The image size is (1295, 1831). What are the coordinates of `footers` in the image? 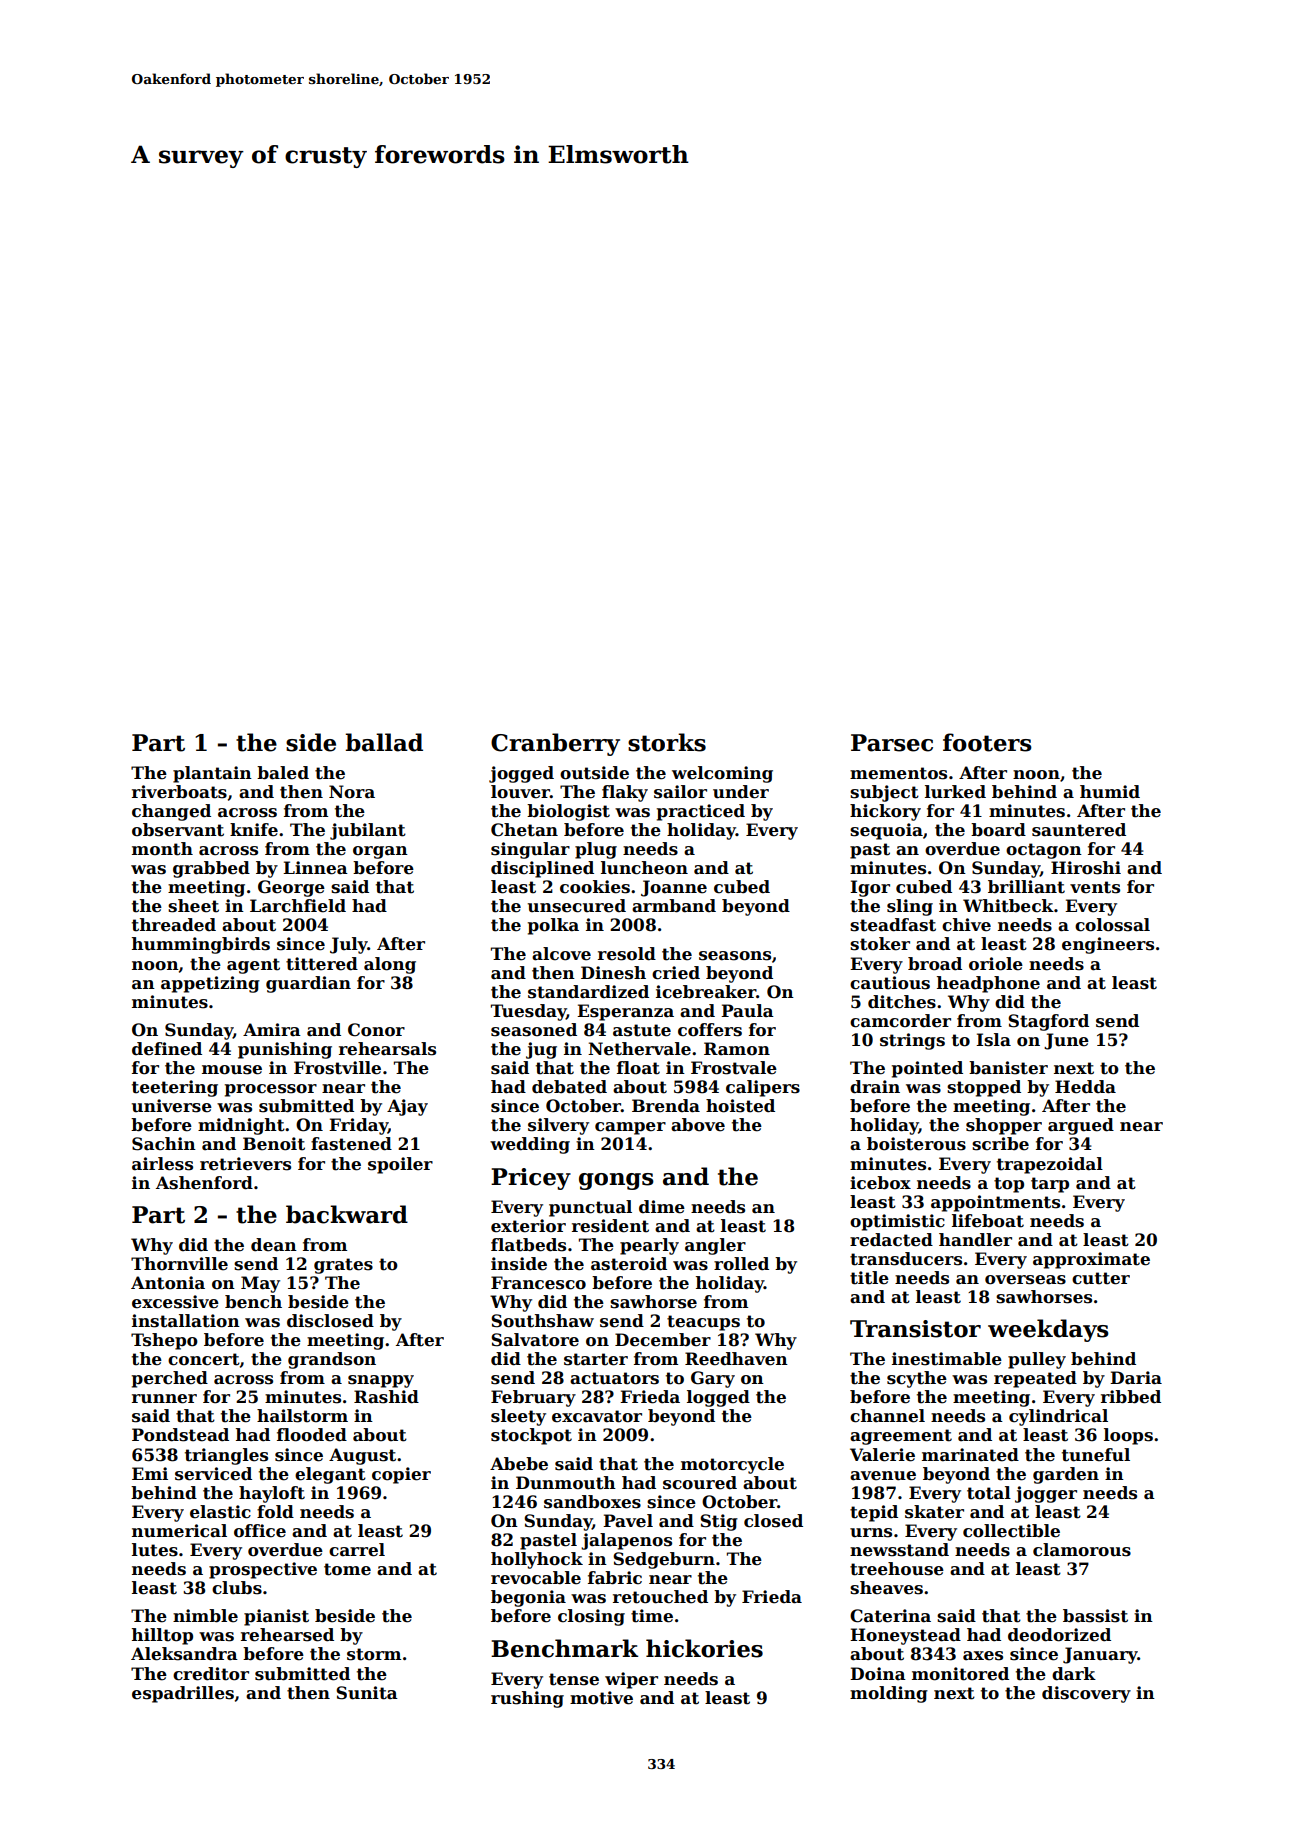 It's located at (987, 742).
